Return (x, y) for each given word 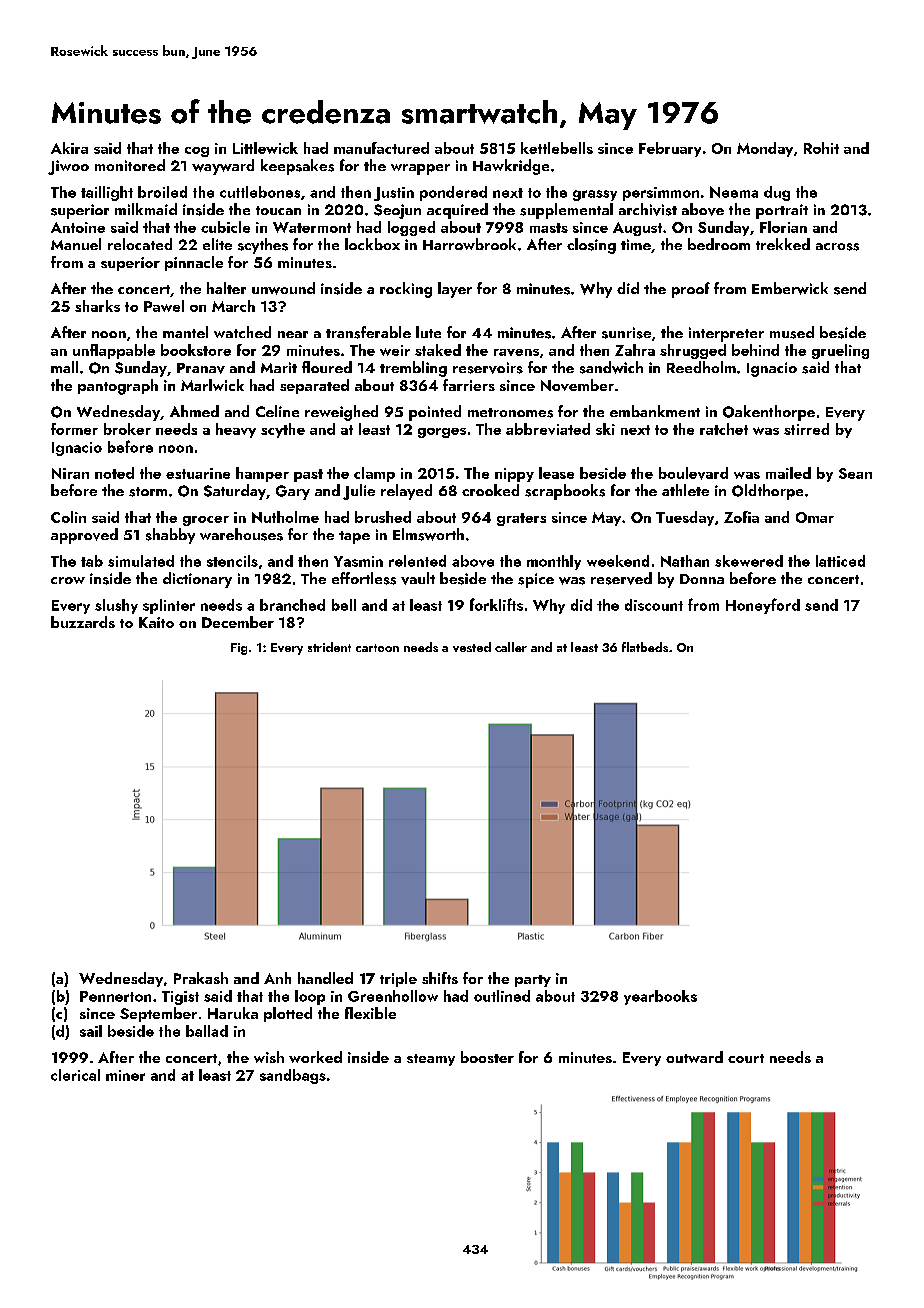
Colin (68, 517)
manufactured (381, 148)
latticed (840, 561)
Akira (69, 148)
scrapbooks (565, 492)
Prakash (201, 978)
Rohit (821, 148)
